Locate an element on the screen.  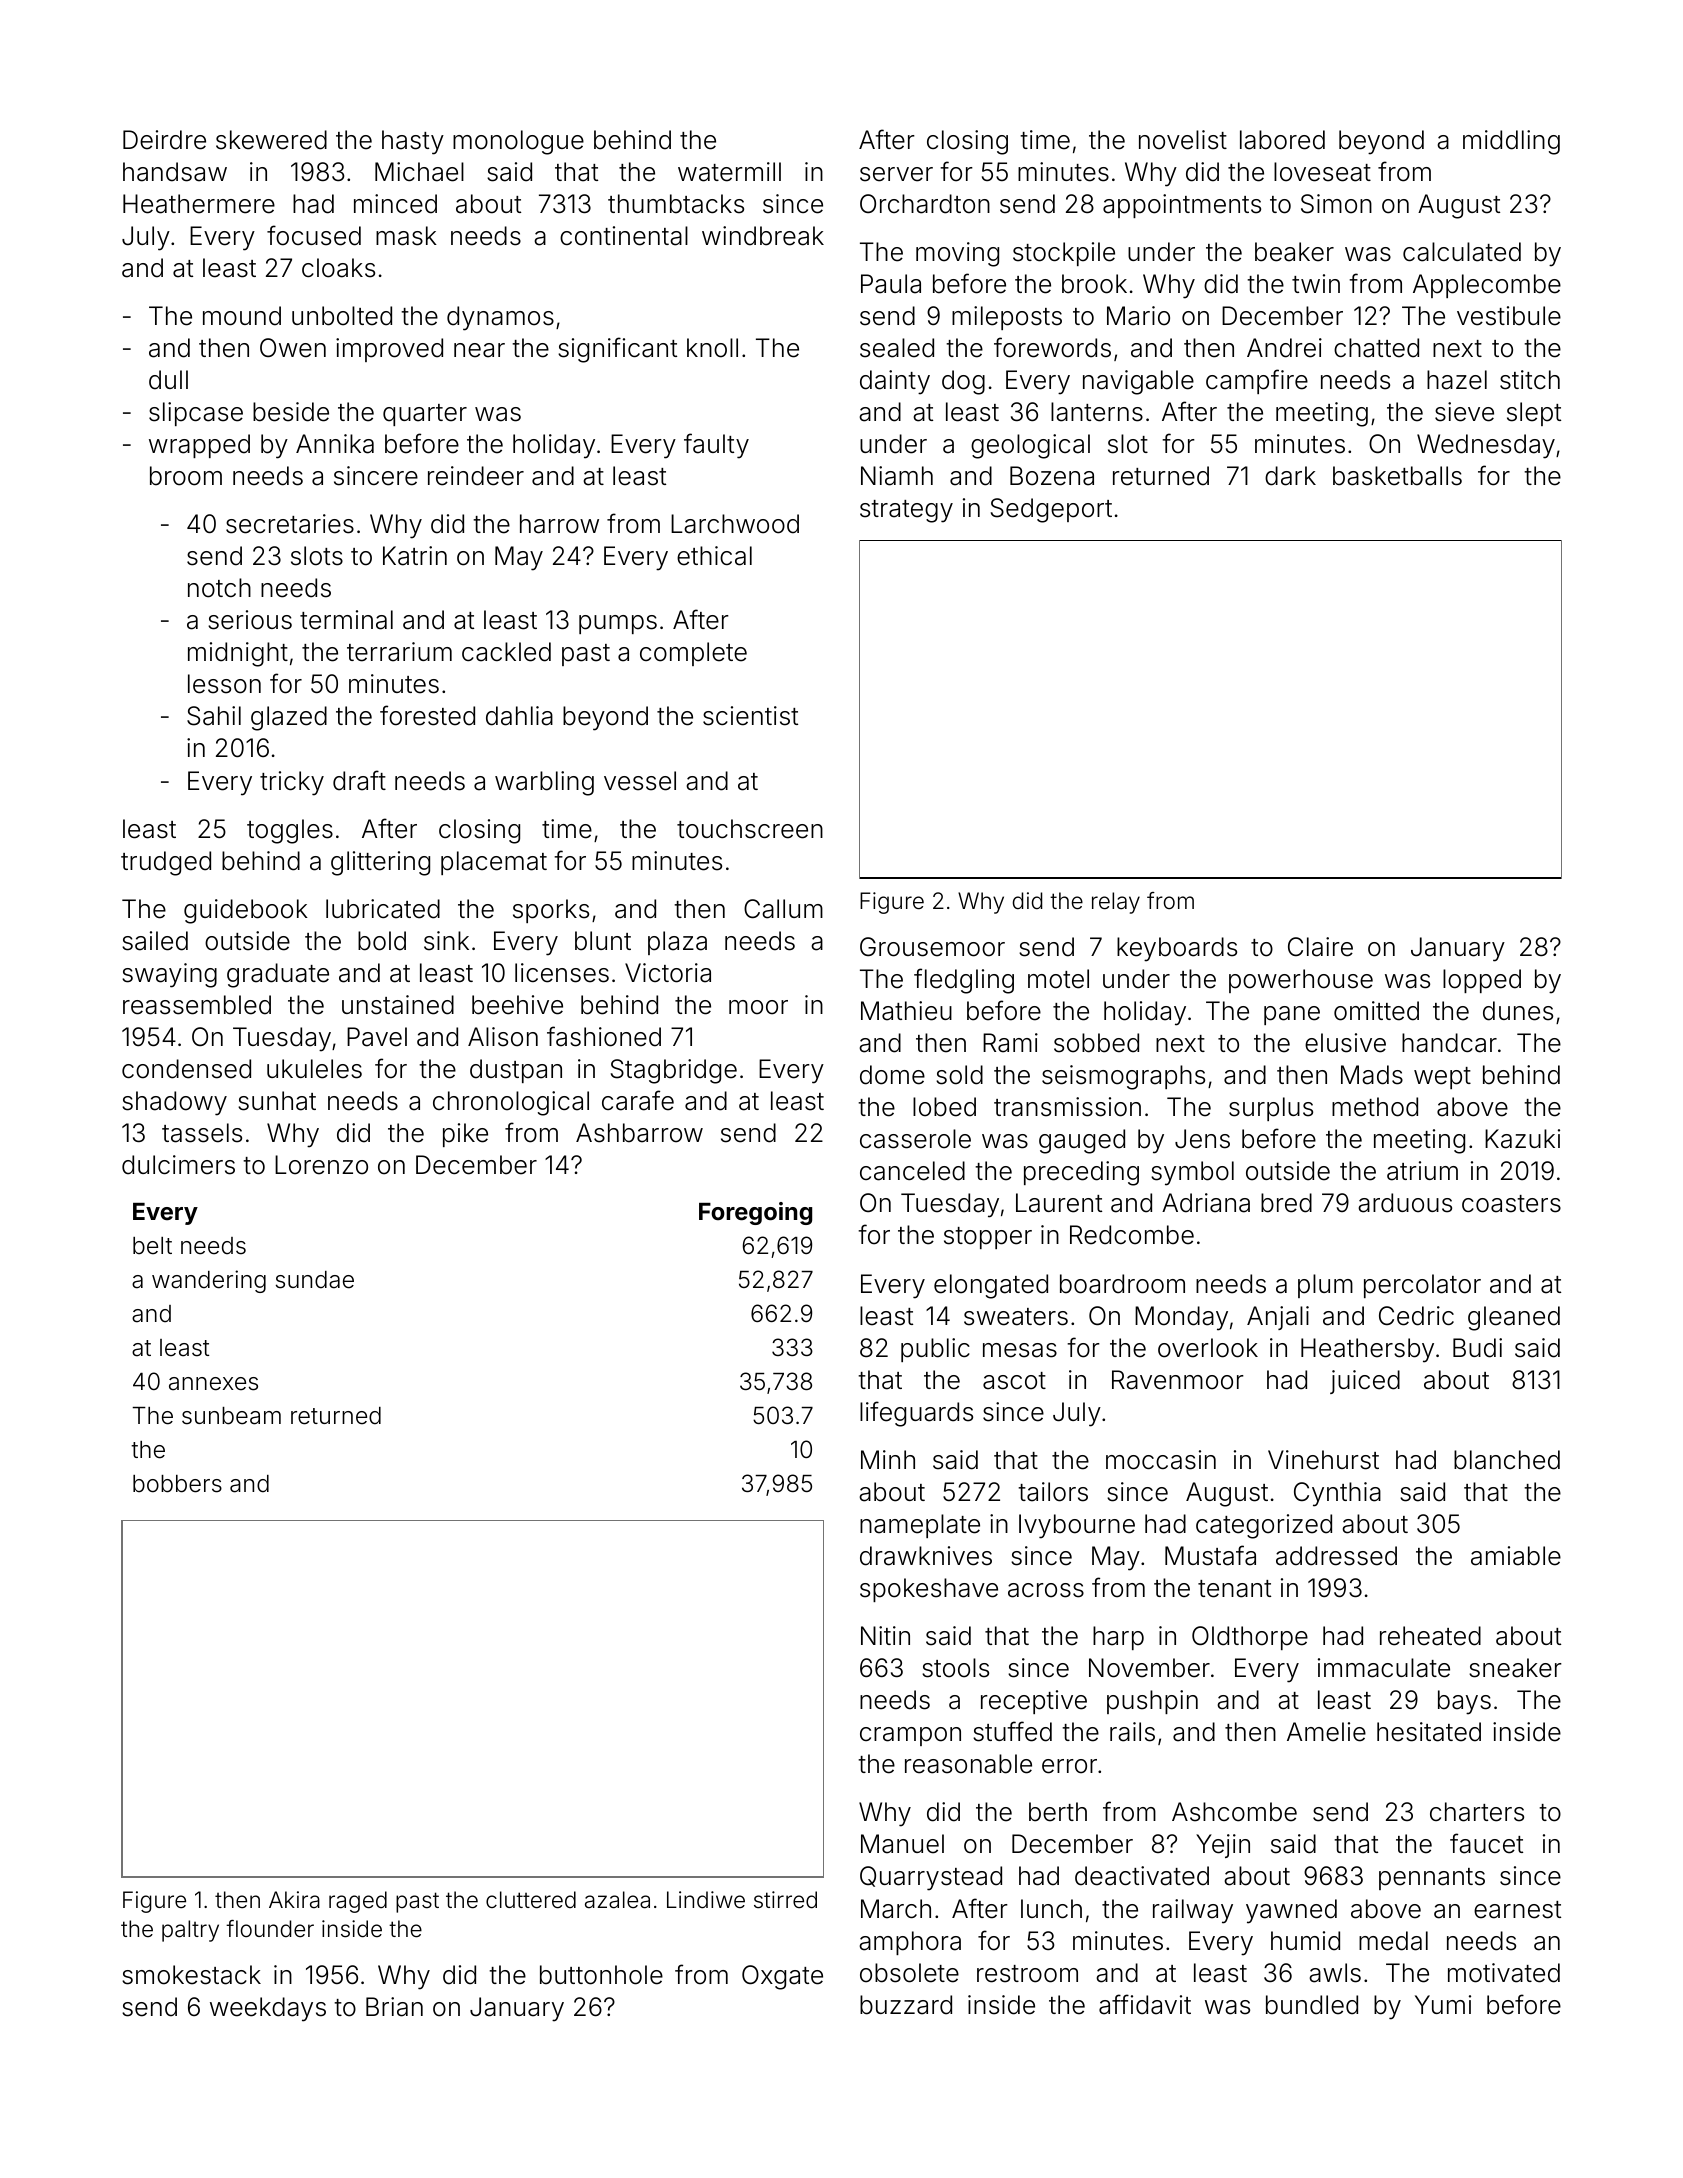
coasters is located at coordinates (1511, 1204).
